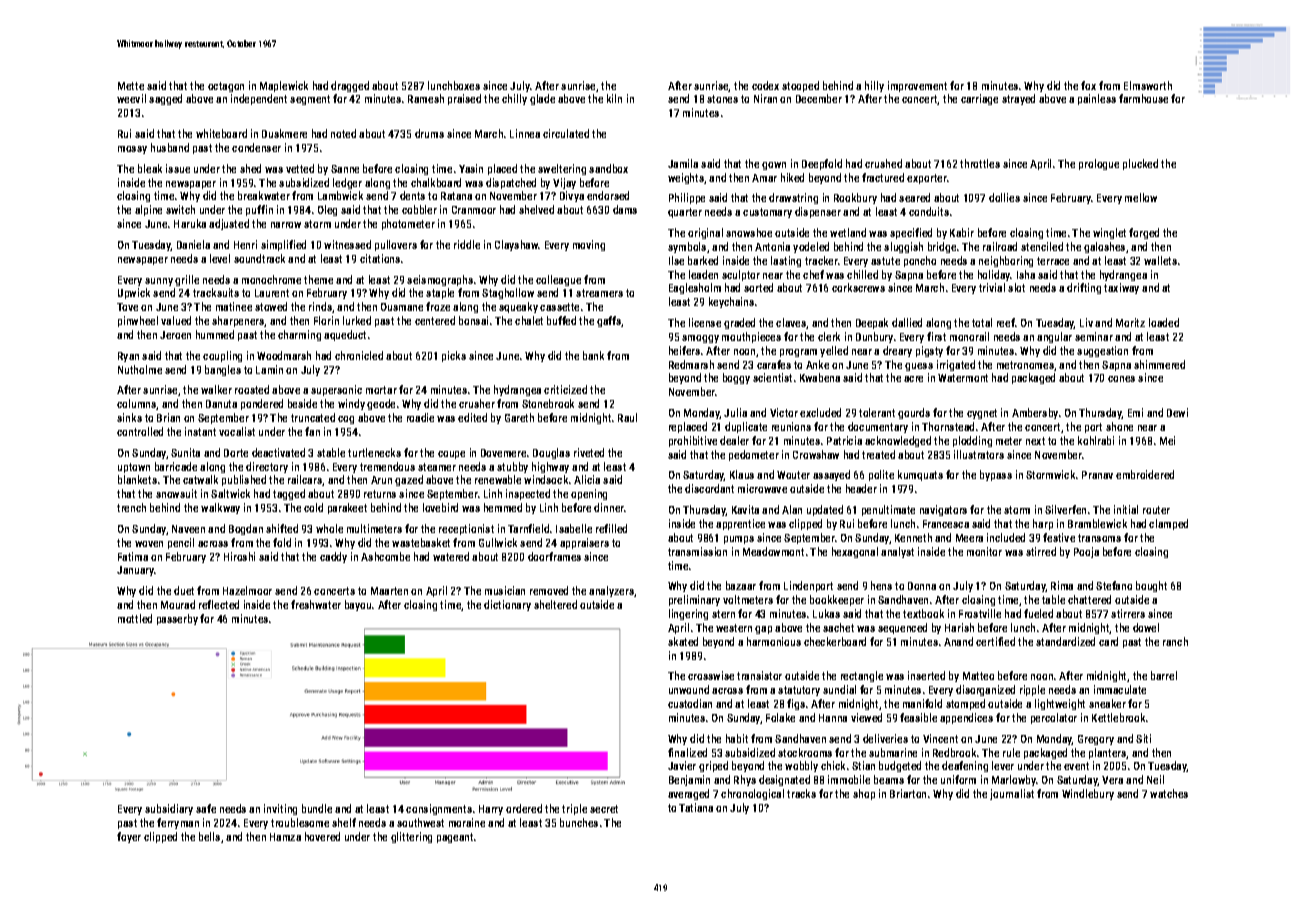 The image size is (1308, 924). What do you see at coordinates (131, 98) in the image?
I see `weevil` at bounding box center [131, 98].
